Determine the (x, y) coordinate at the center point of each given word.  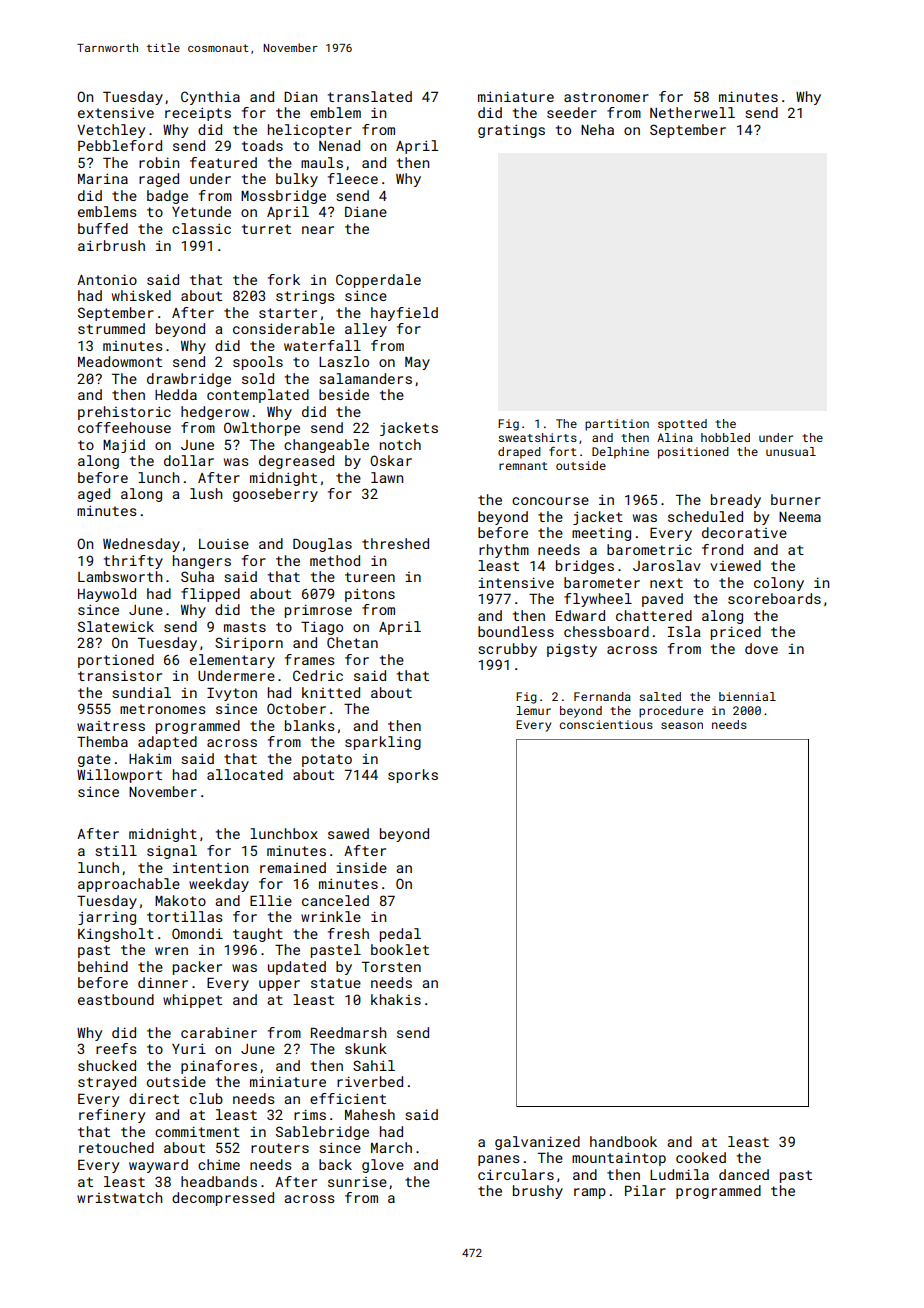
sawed (348, 833)
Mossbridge (283, 197)
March (391, 1147)
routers (280, 1148)
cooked (701, 1157)
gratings (511, 131)
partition (617, 425)
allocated (245, 774)
